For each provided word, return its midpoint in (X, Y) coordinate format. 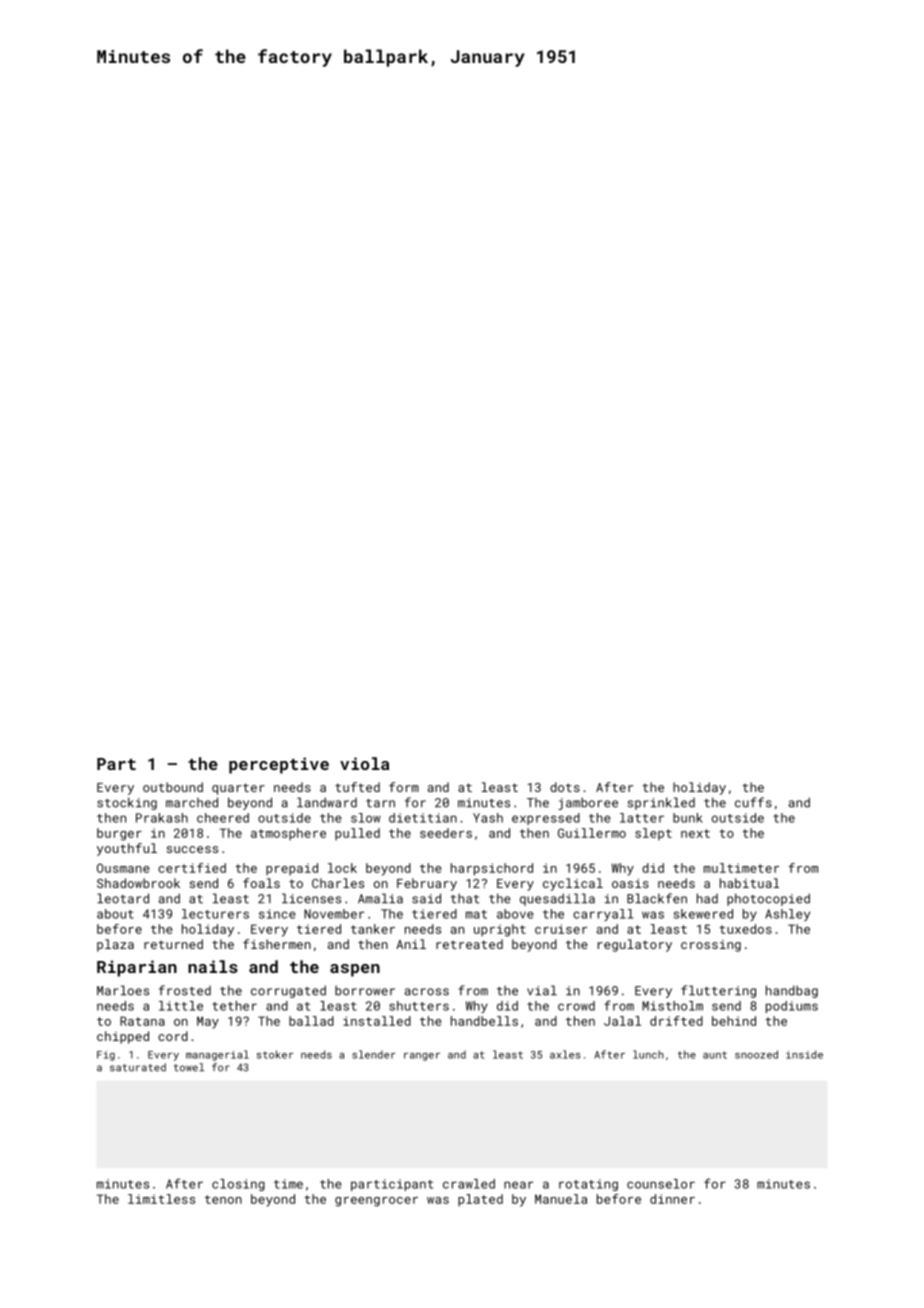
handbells (484, 1021)
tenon (223, 1199)
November (334, 914)
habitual (749, 883)
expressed (546, 819)
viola (364, 763)
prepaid (292, 869)
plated (480, 1200)
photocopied (768, 899)
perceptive (279, 765)
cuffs (753, 802)
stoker (275, 1054)
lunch (648, 1054)
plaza (115, 945)
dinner (672, 1199)
